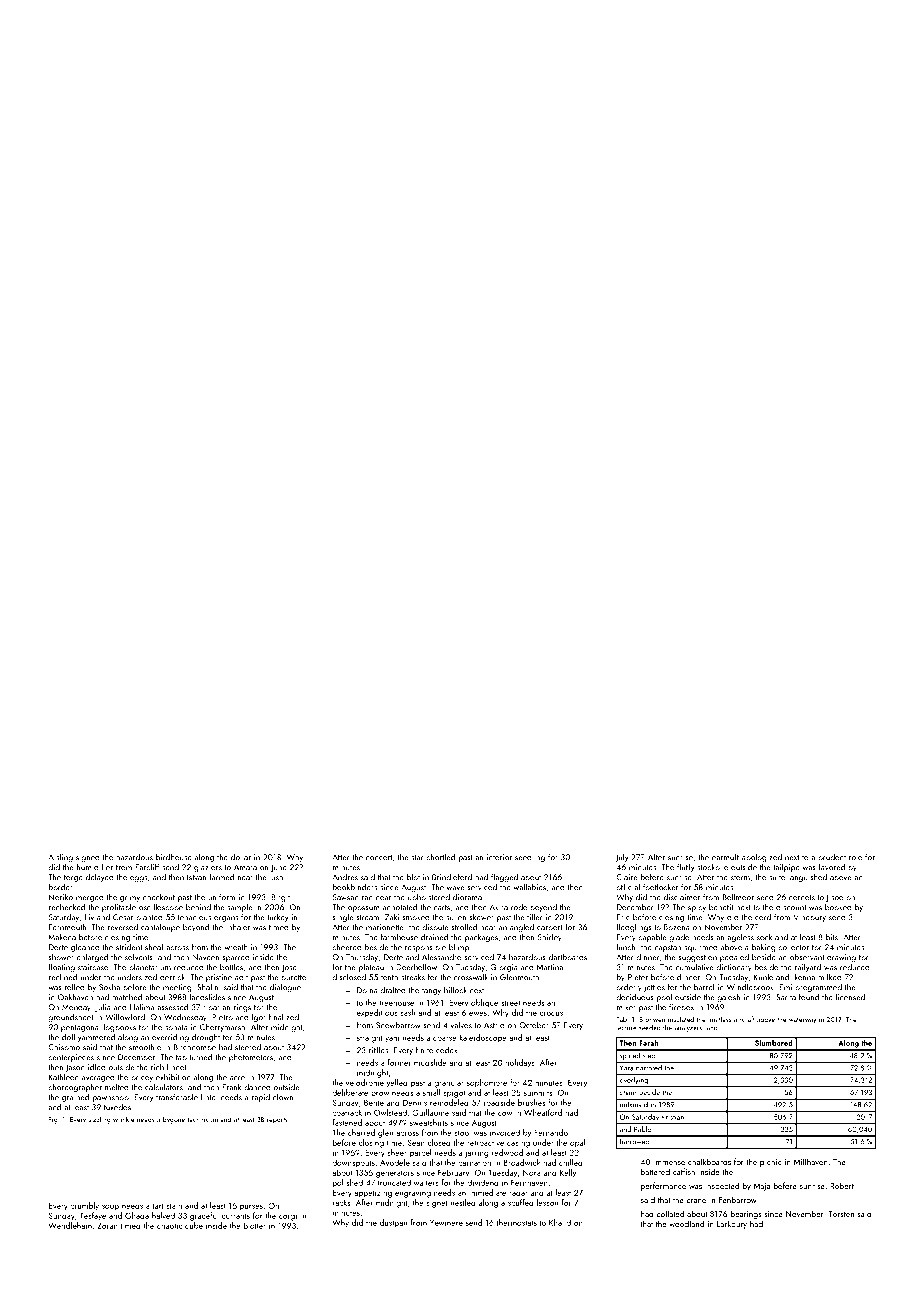 This document has width=924, height=1308. I want to click on lesson, so click(547, 1202).
